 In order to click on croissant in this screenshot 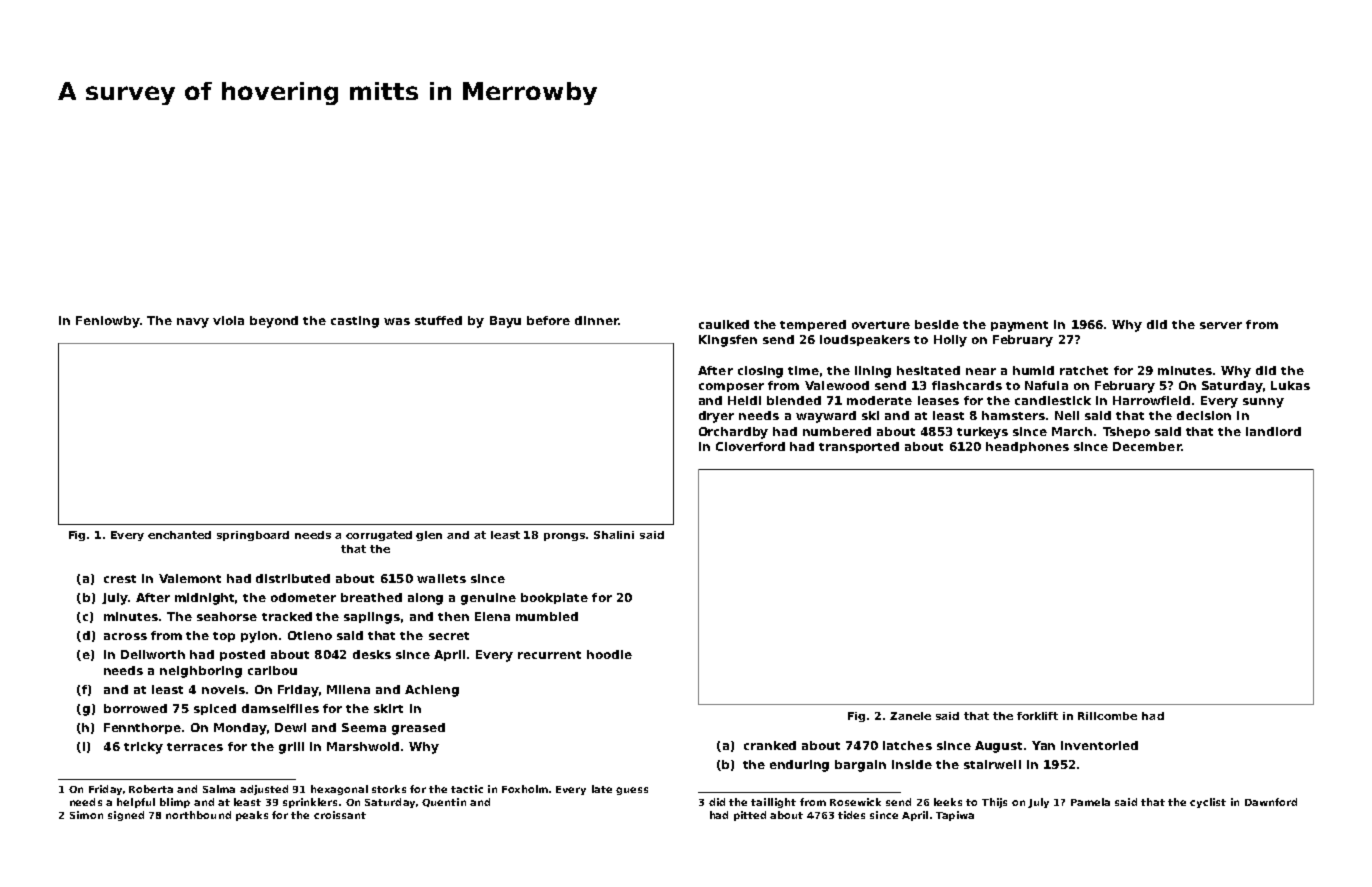, I will do `click(340, 815)`.
